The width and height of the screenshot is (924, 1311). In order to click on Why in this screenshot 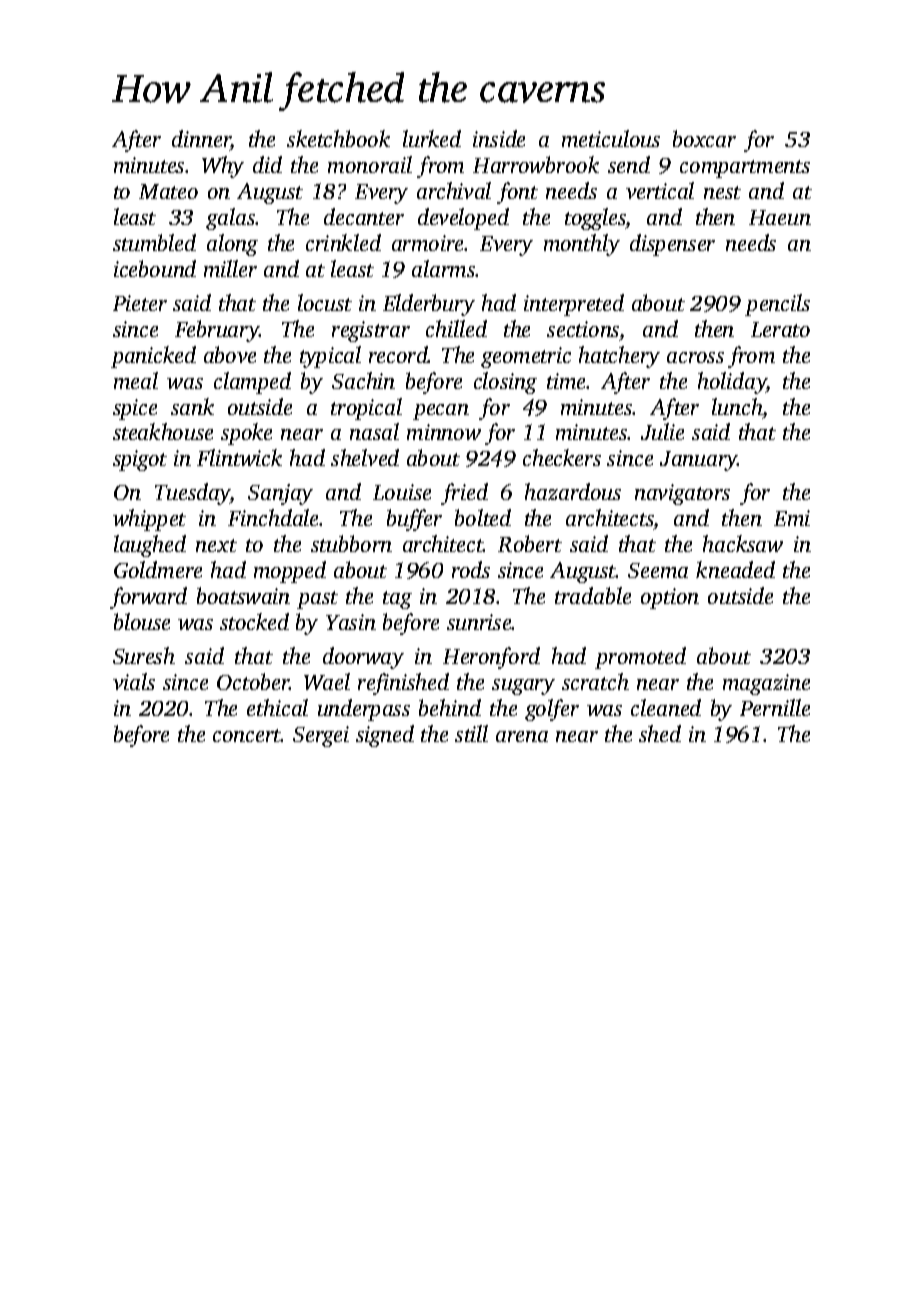, I will do `click(223, 167)`.
